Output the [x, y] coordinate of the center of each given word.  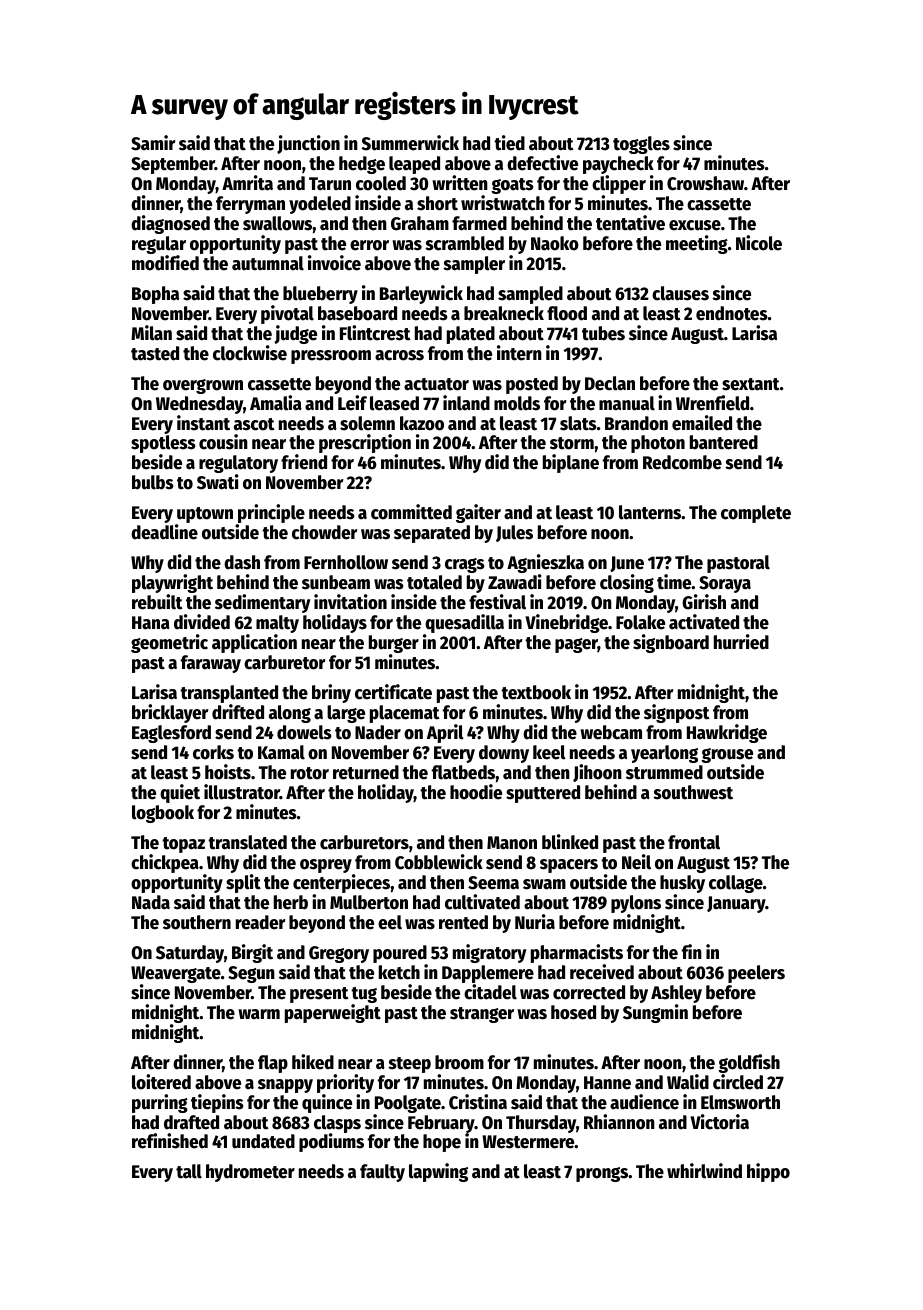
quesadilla [464, 623]
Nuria [535, 922]
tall [189, 1171]
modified [165, 263]
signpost [677, 713]
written [460, 183]
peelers [756, 974]
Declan [610, 383]
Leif [352, 403]
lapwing [438, 1172]
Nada [151, 902]
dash [242, 562]
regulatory [238, 465]
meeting [697, 244]
